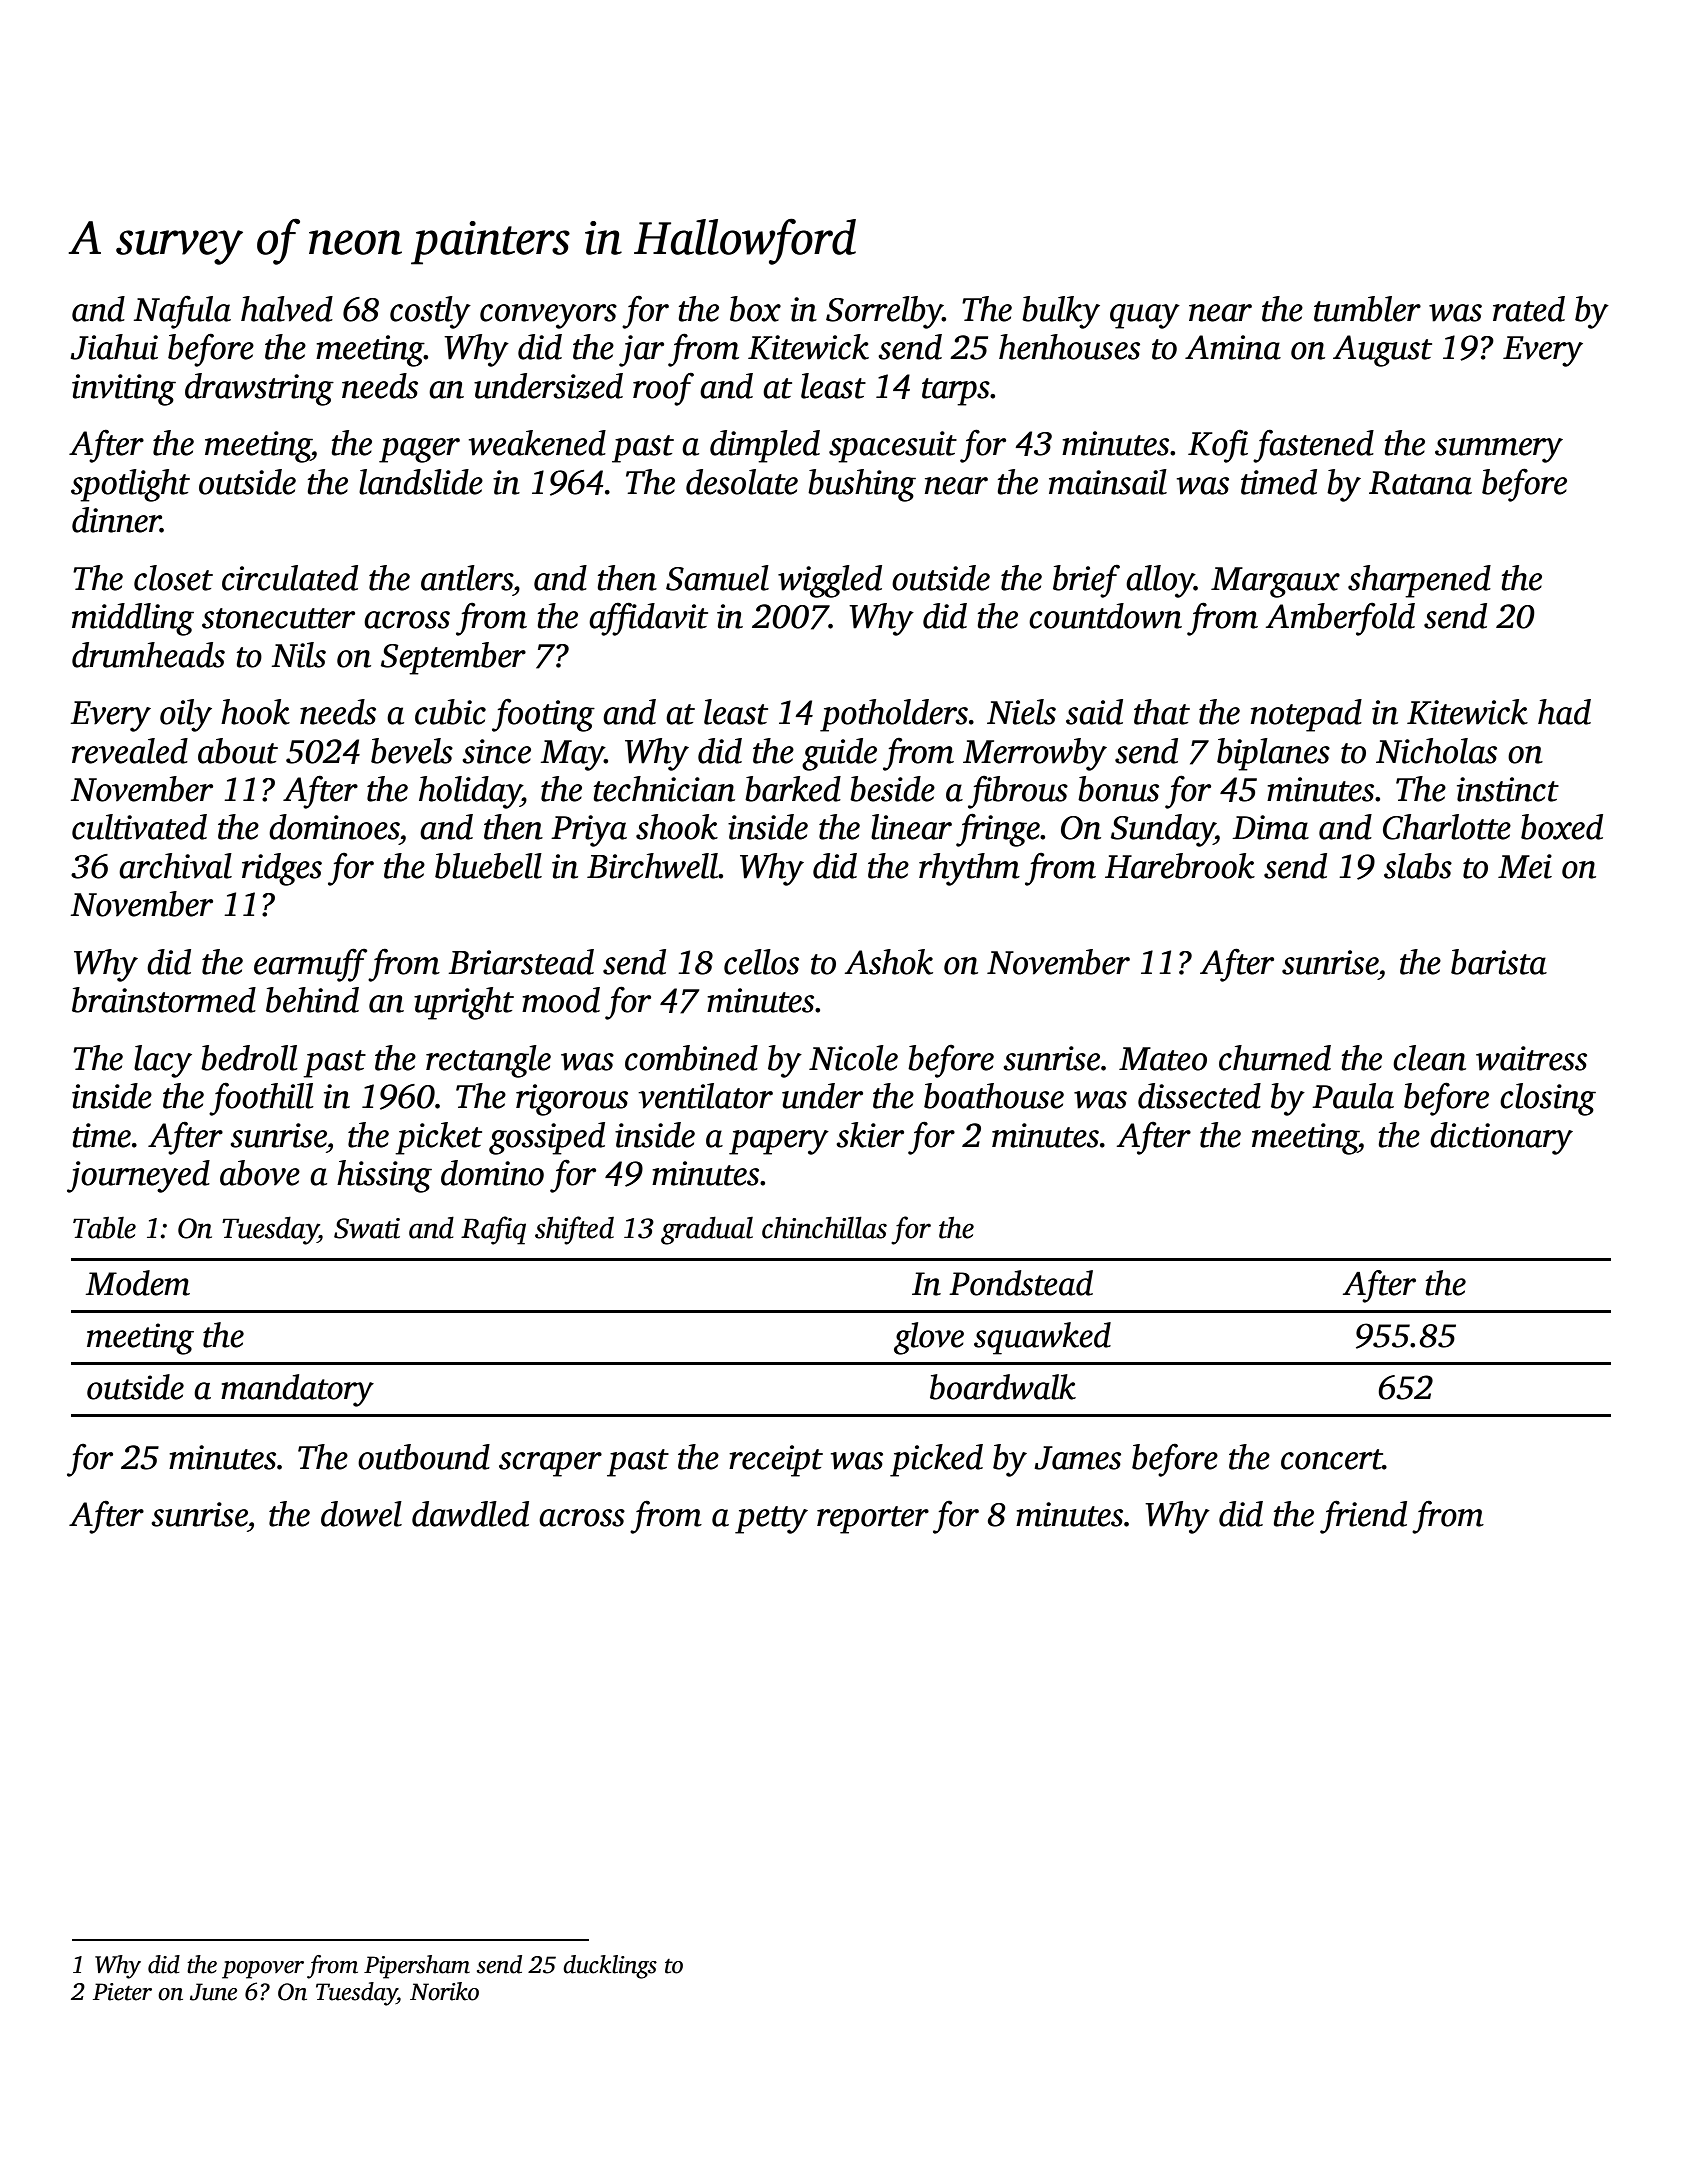 This screenshot has width=1683, height=2178. What do you see at coordinates (1275, 1058) in the screenshot?
I see `churned` at bounding box center [1275, 1058].
